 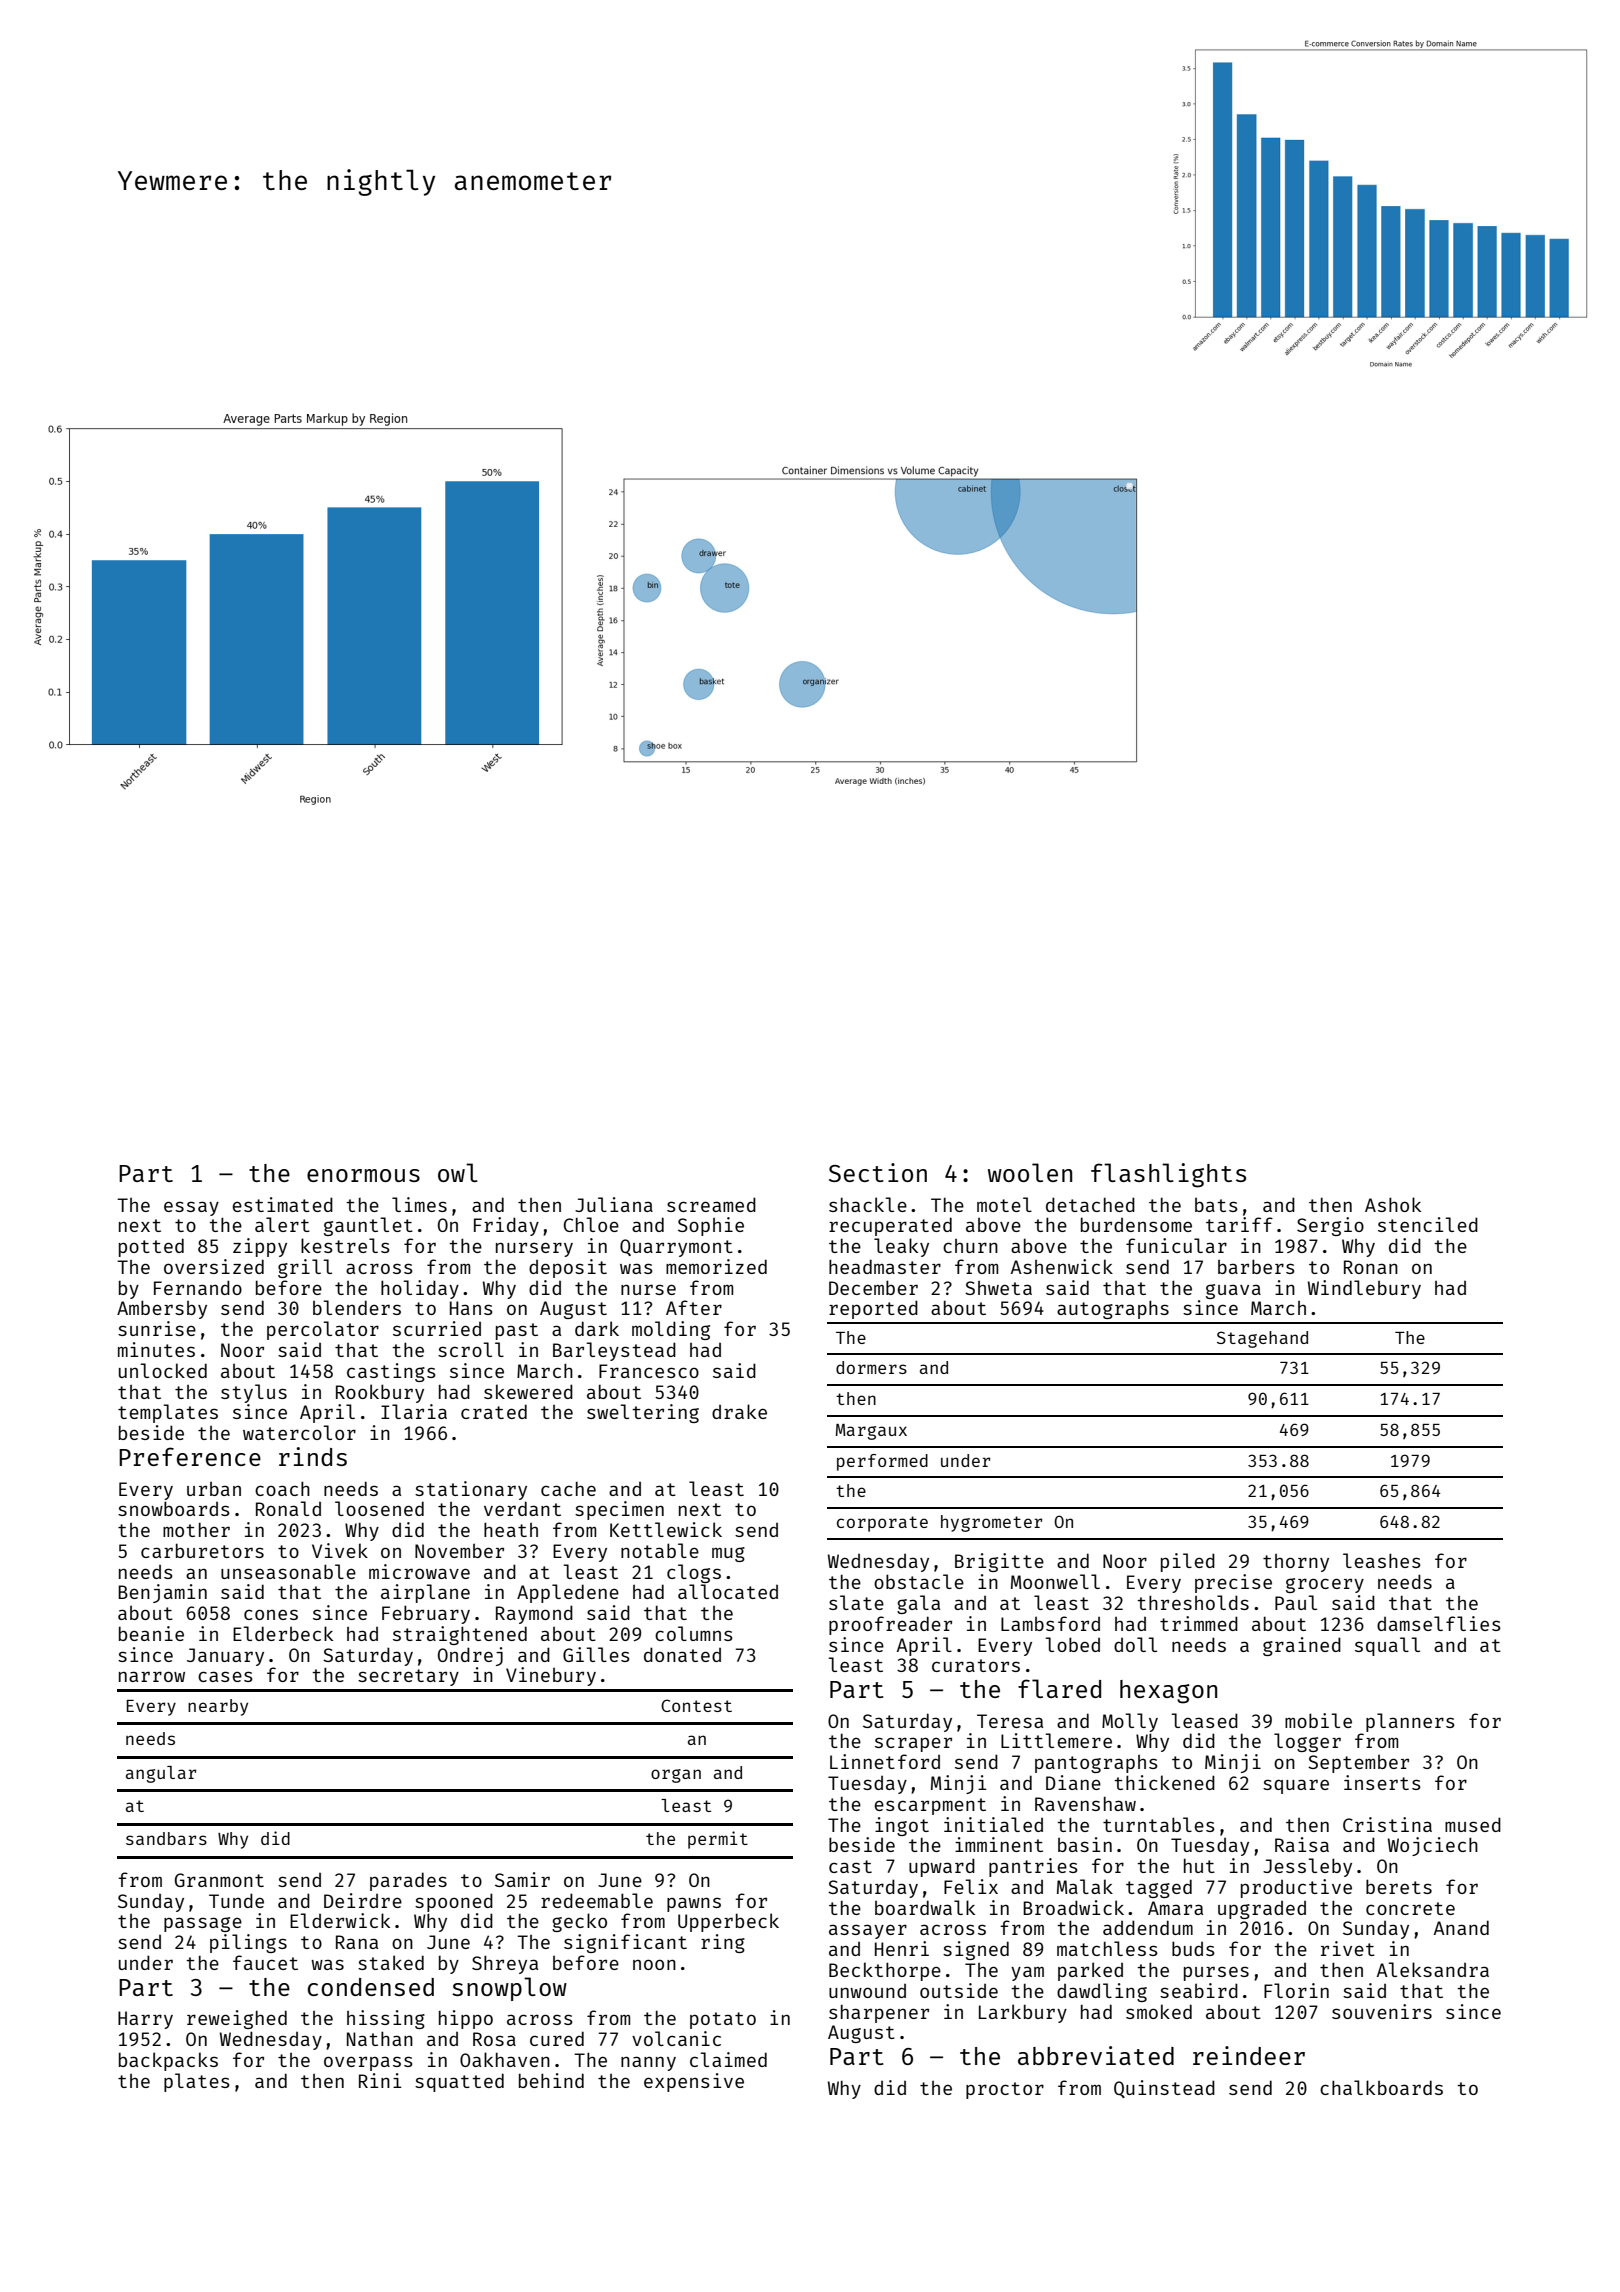 I want to click on burdensome, so click(x=1136, y=1224).
